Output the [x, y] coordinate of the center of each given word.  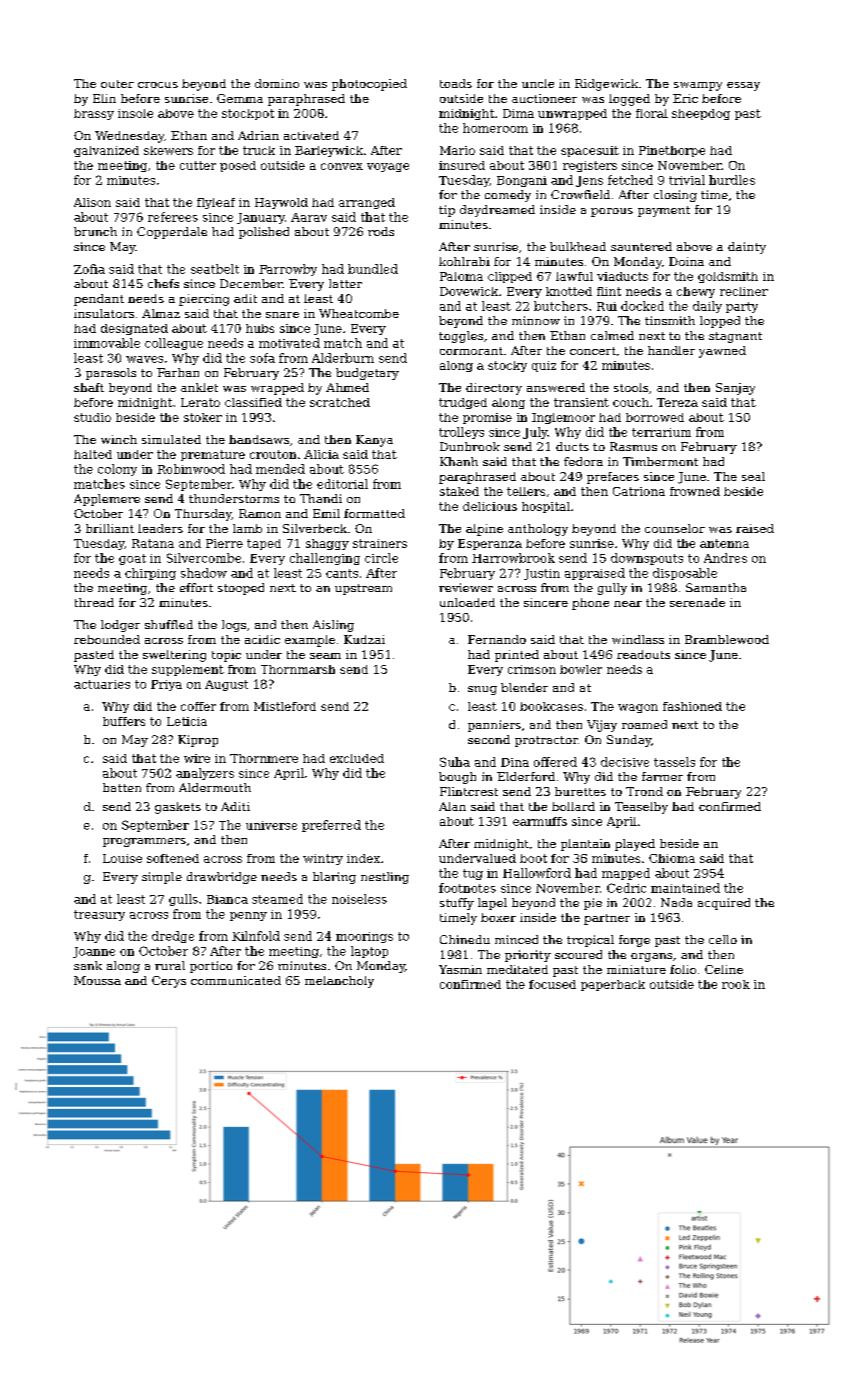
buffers [124, 721]
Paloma [461, 276]
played [635, 845]
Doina [686, 261]
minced [516, 939]
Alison [92, 202]
